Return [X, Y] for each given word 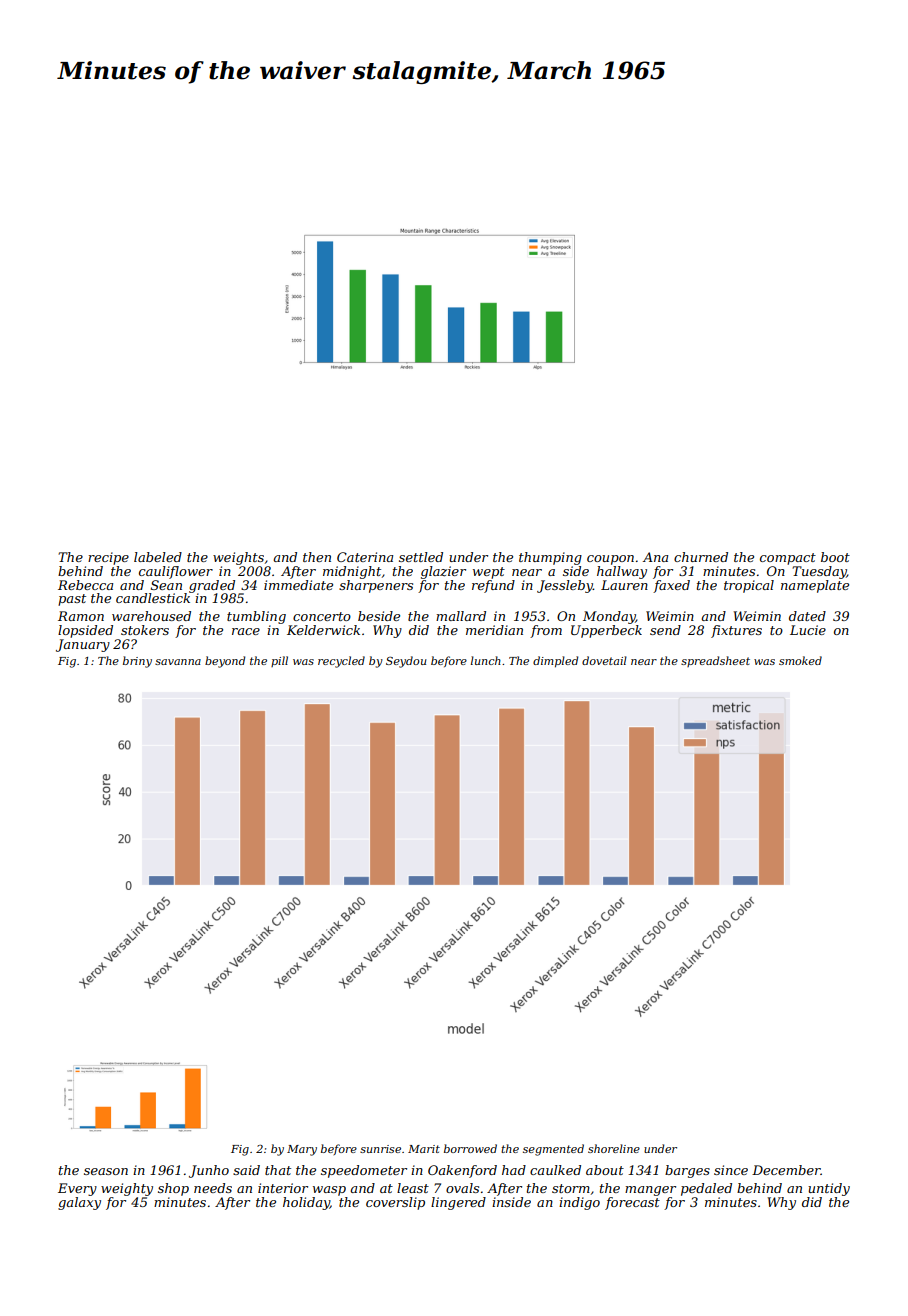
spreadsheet [715, 661]
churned [701, 557]
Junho [209, 1171]
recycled [341, 662]
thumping [550, 558]
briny [137, 662]
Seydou [406, 662]
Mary [302, 1150]
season [106, 1171]
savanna [178, 662]
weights [238, 558]
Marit [424, 1149]
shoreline [614, 1148]
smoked [800, 660]
